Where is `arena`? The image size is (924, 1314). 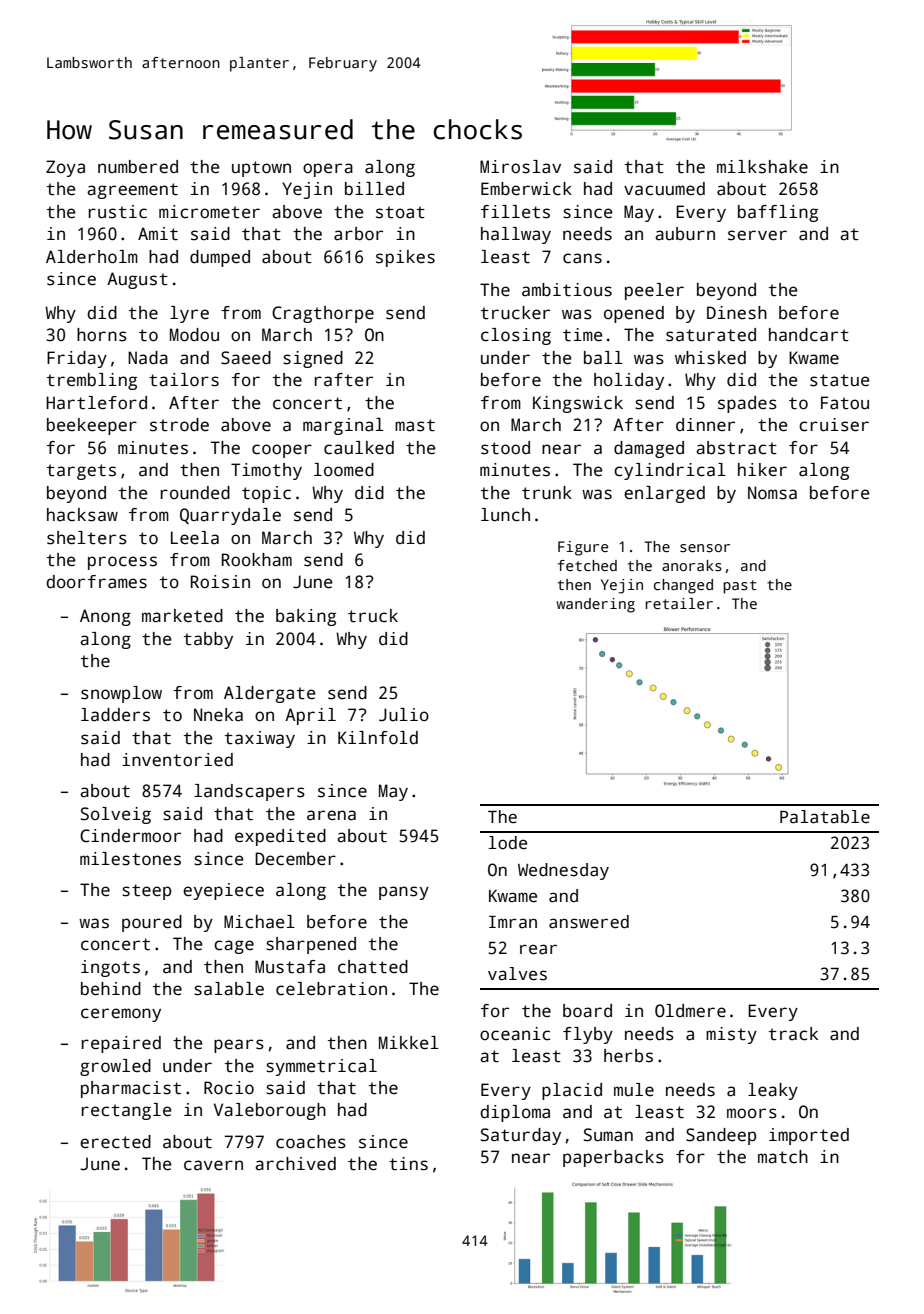 arena is located at coordinates (331, 815).
